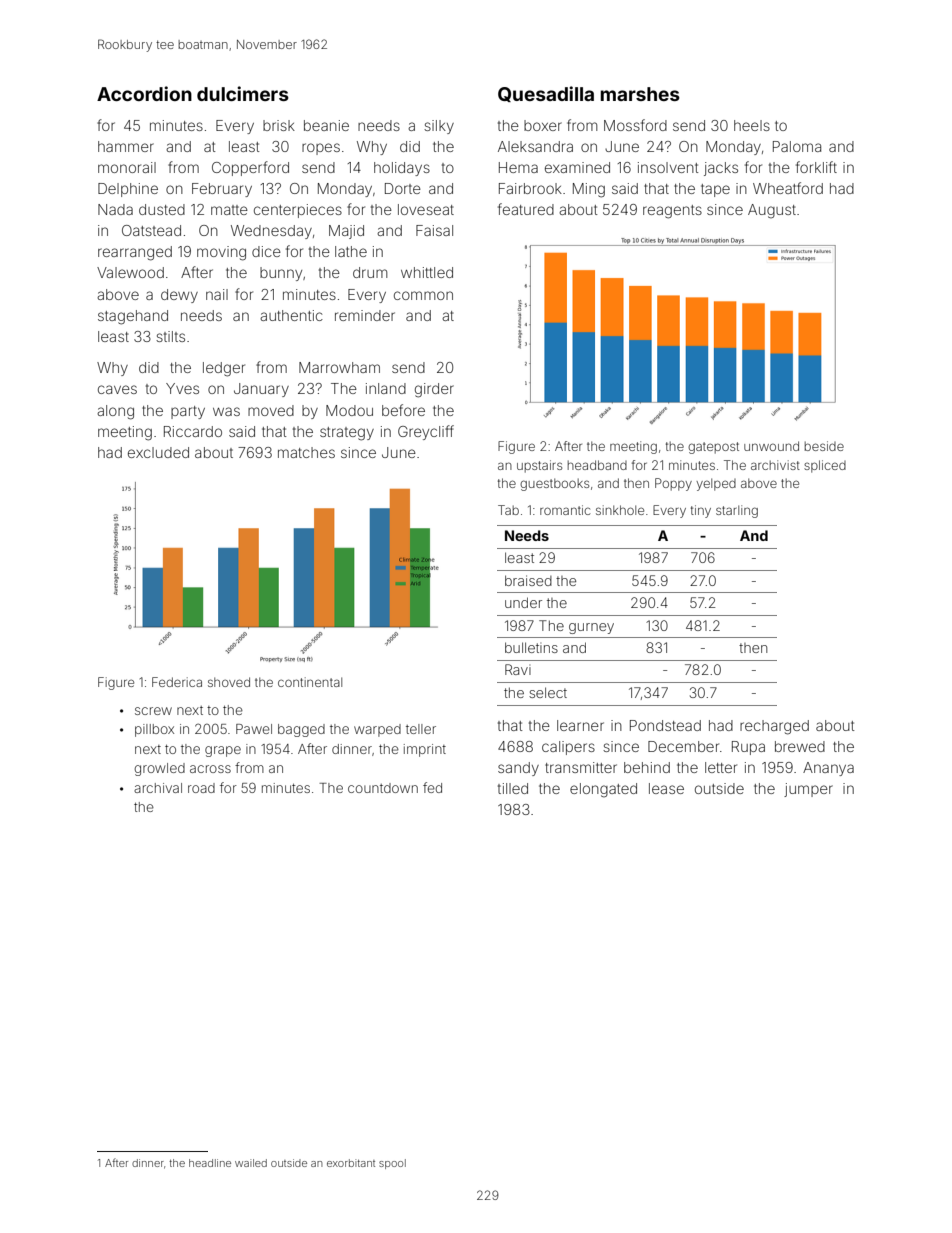 This screenshot has width=952, height=1233. Describe the element at coordinates (640, 94) in the screenshot. I see `marshes` at that location.
